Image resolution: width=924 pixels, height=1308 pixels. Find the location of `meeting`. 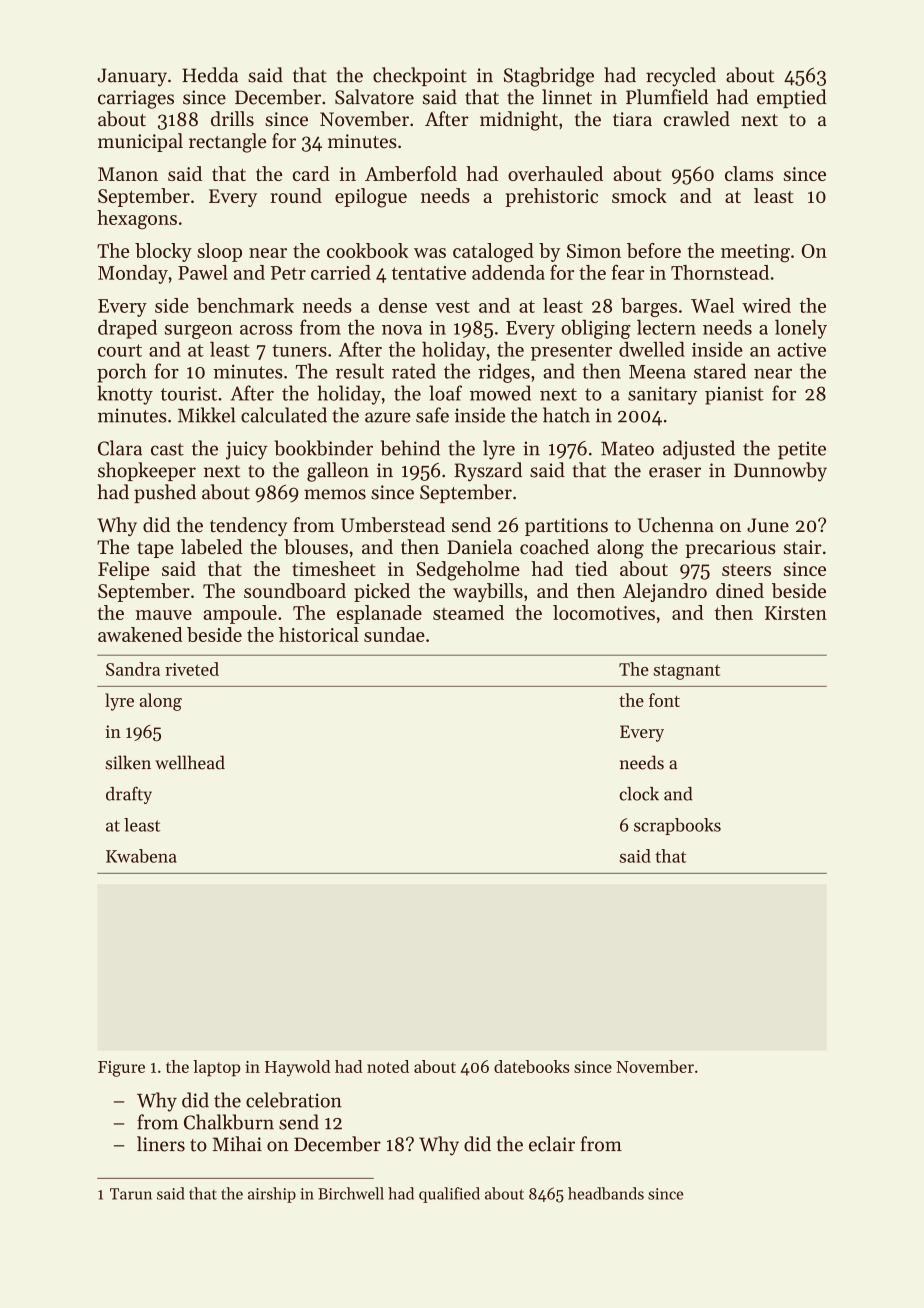

meeting is located at coordinates (755, 253).
